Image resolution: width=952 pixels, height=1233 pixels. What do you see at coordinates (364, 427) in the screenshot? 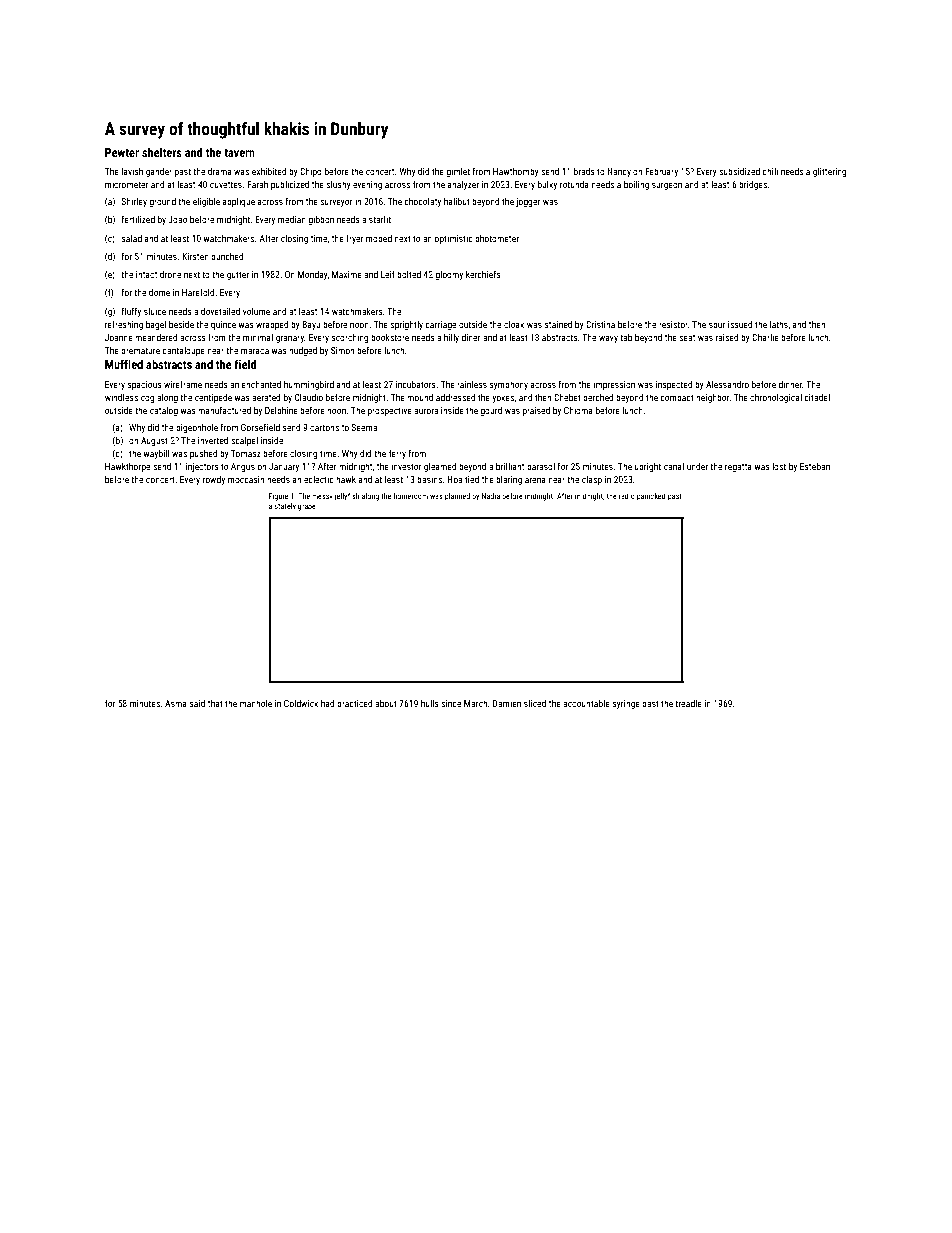
I see `Seema` at bounding box center [364, 427].
